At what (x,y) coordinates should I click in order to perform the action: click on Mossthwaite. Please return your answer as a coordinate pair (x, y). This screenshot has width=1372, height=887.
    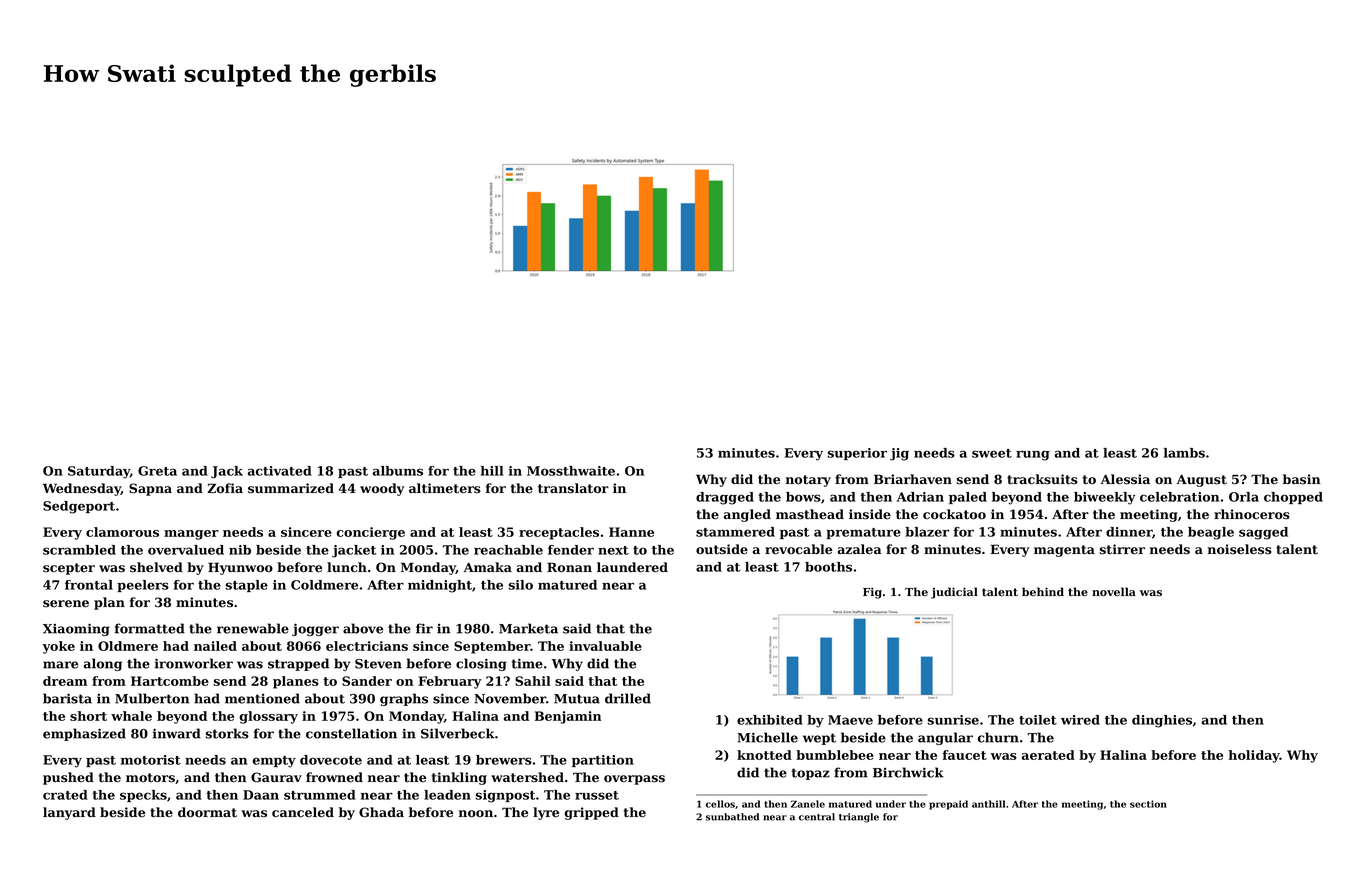
    Looking at the image, I should click on (571, 471).
